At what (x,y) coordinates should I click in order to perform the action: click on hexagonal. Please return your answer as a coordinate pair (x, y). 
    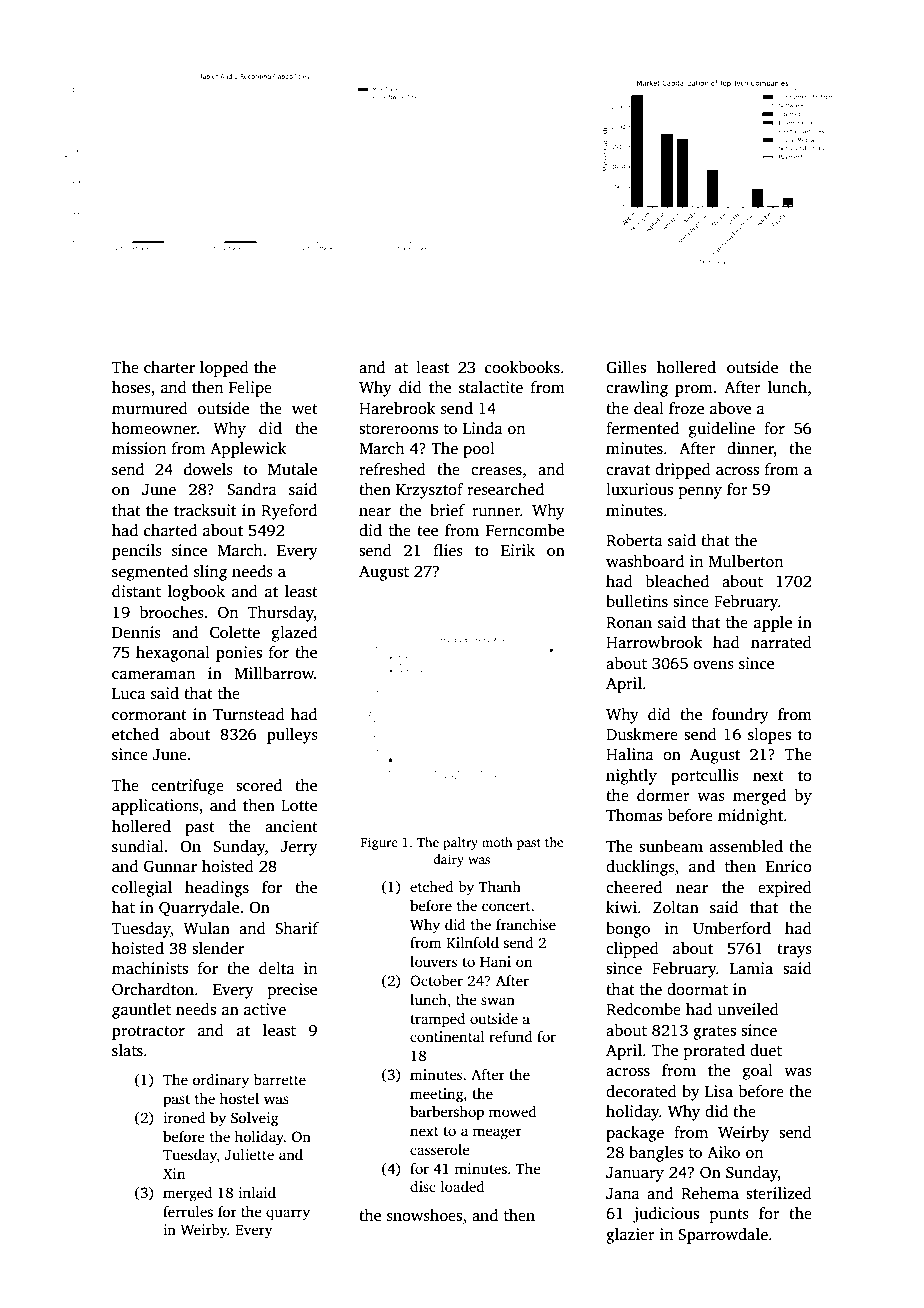
    Looking at the image, I should click on (173, 654).
